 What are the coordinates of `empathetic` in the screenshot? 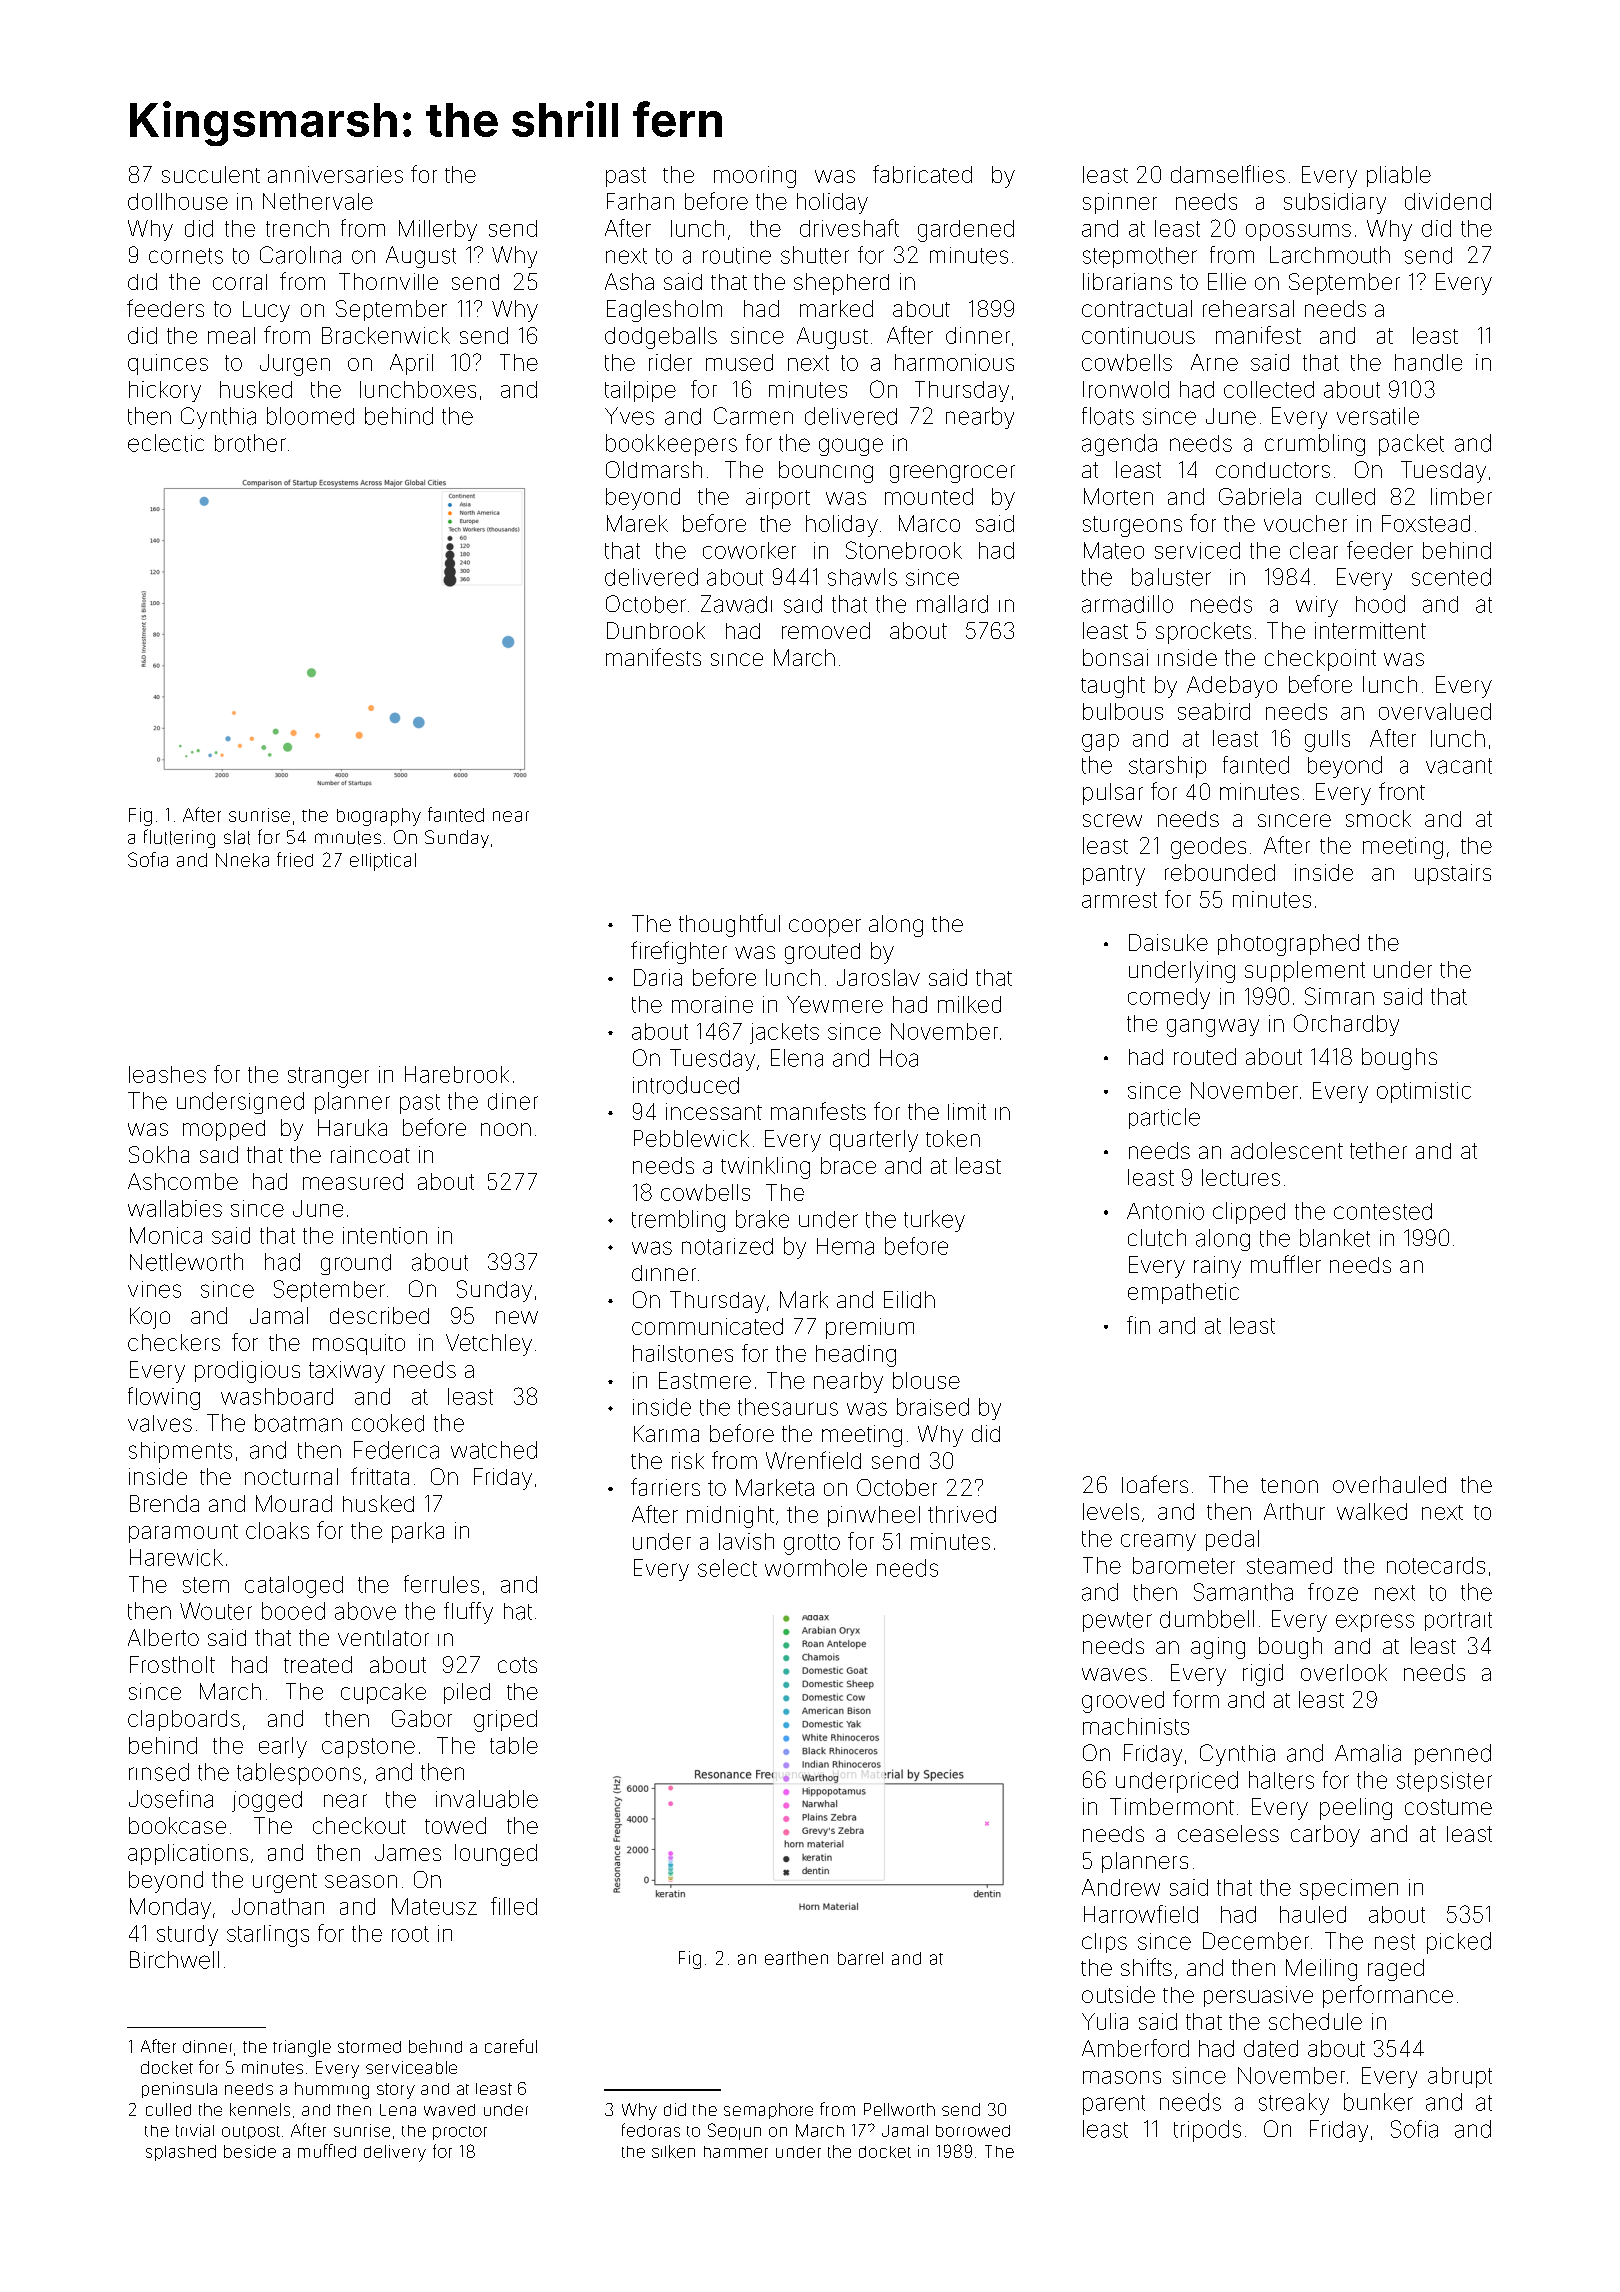 It's located at (1183, 1293).
